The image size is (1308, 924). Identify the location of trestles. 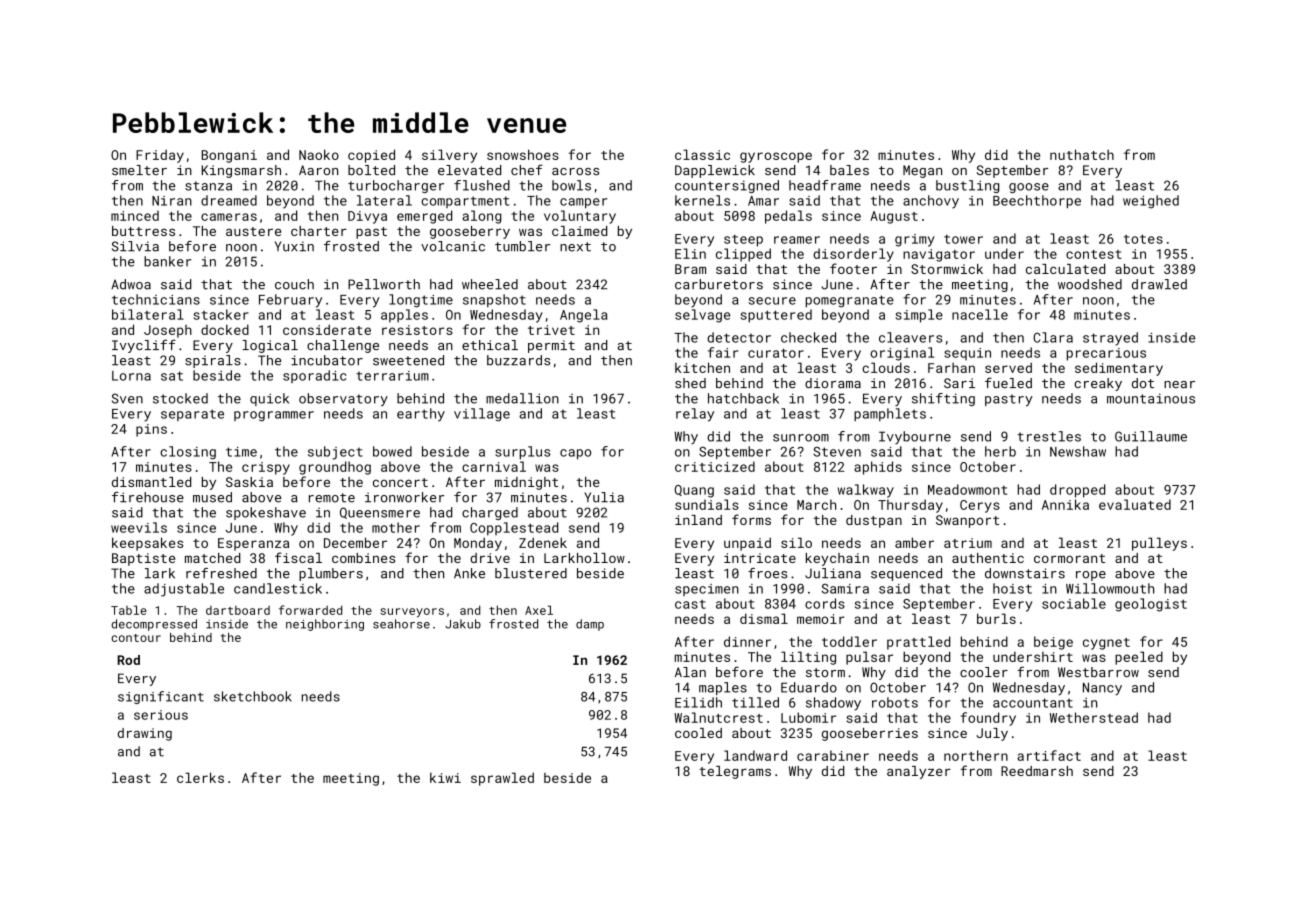
(1049, 436).
